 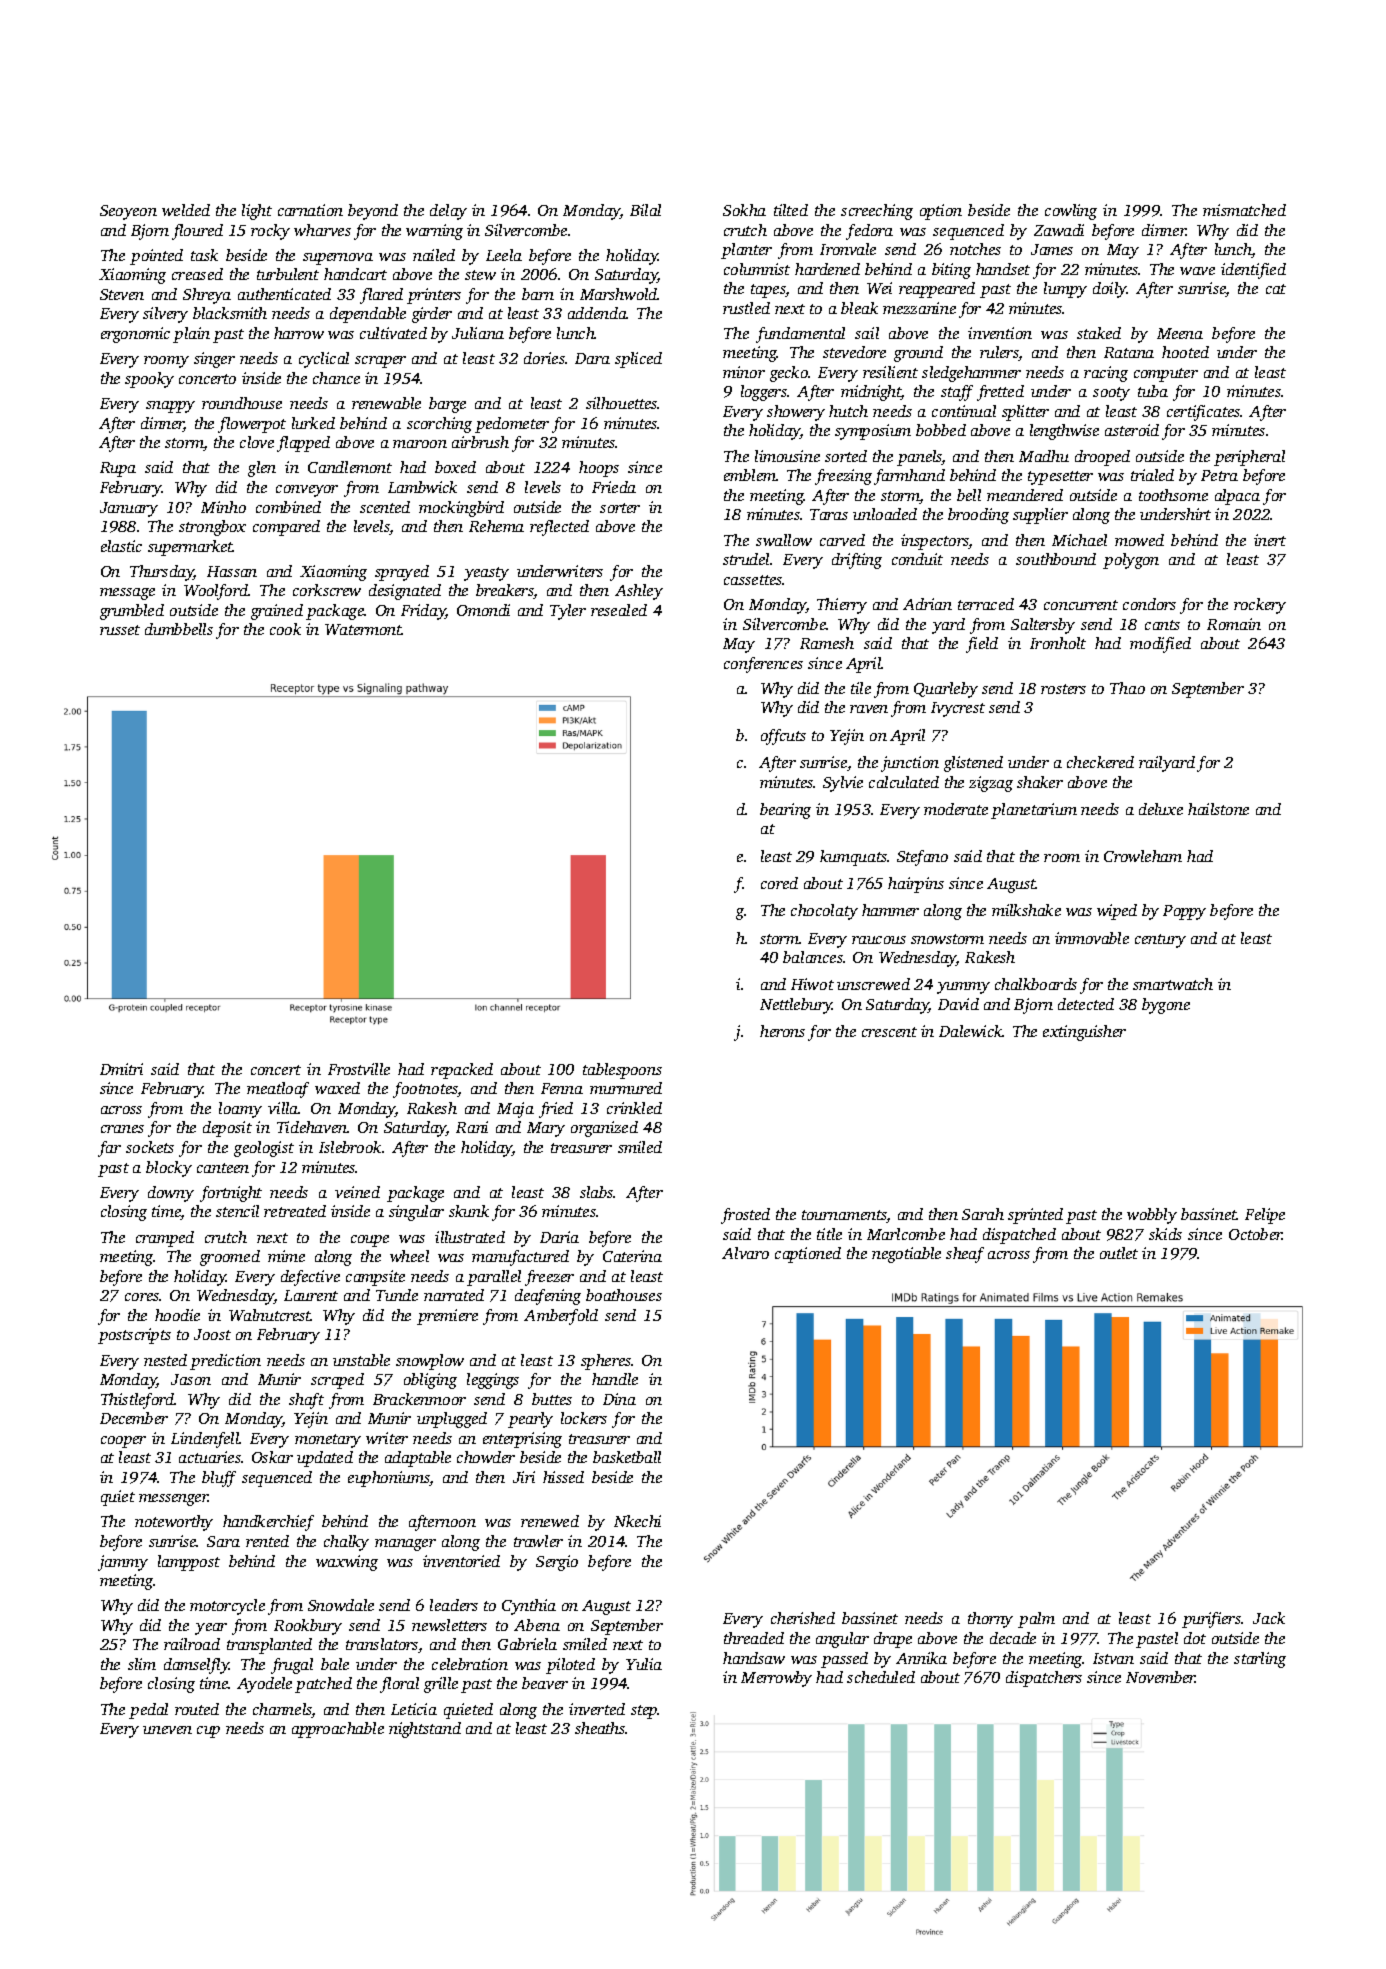 What do you see at coordinates (373, 212) in the document?
I see `beyond` at bounding box center [373, 212].
